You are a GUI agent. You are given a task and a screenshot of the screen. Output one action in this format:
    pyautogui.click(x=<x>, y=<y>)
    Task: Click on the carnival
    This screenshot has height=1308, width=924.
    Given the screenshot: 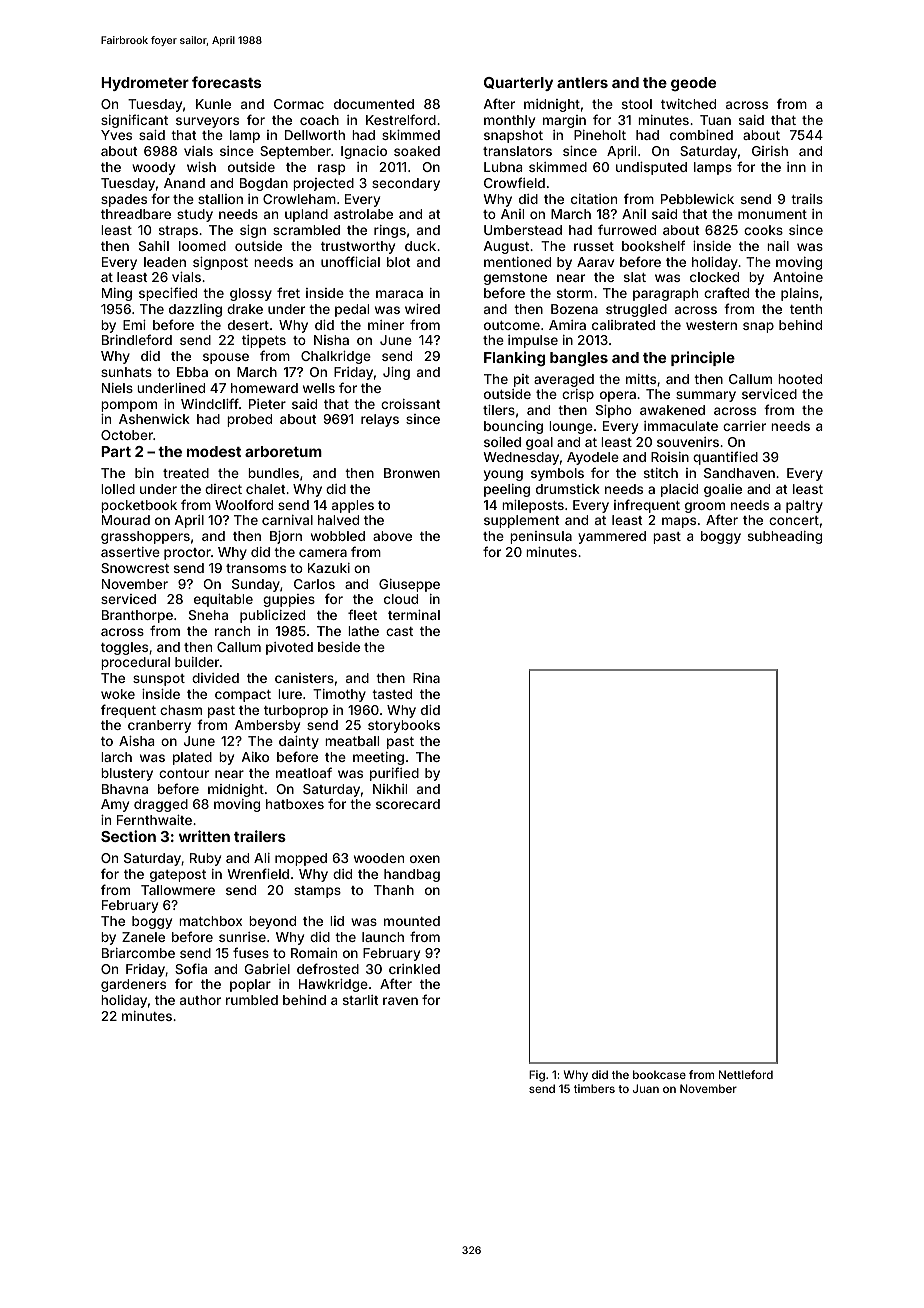 What is the action you would take?
    pyautogui.click(x=287, y=520)
